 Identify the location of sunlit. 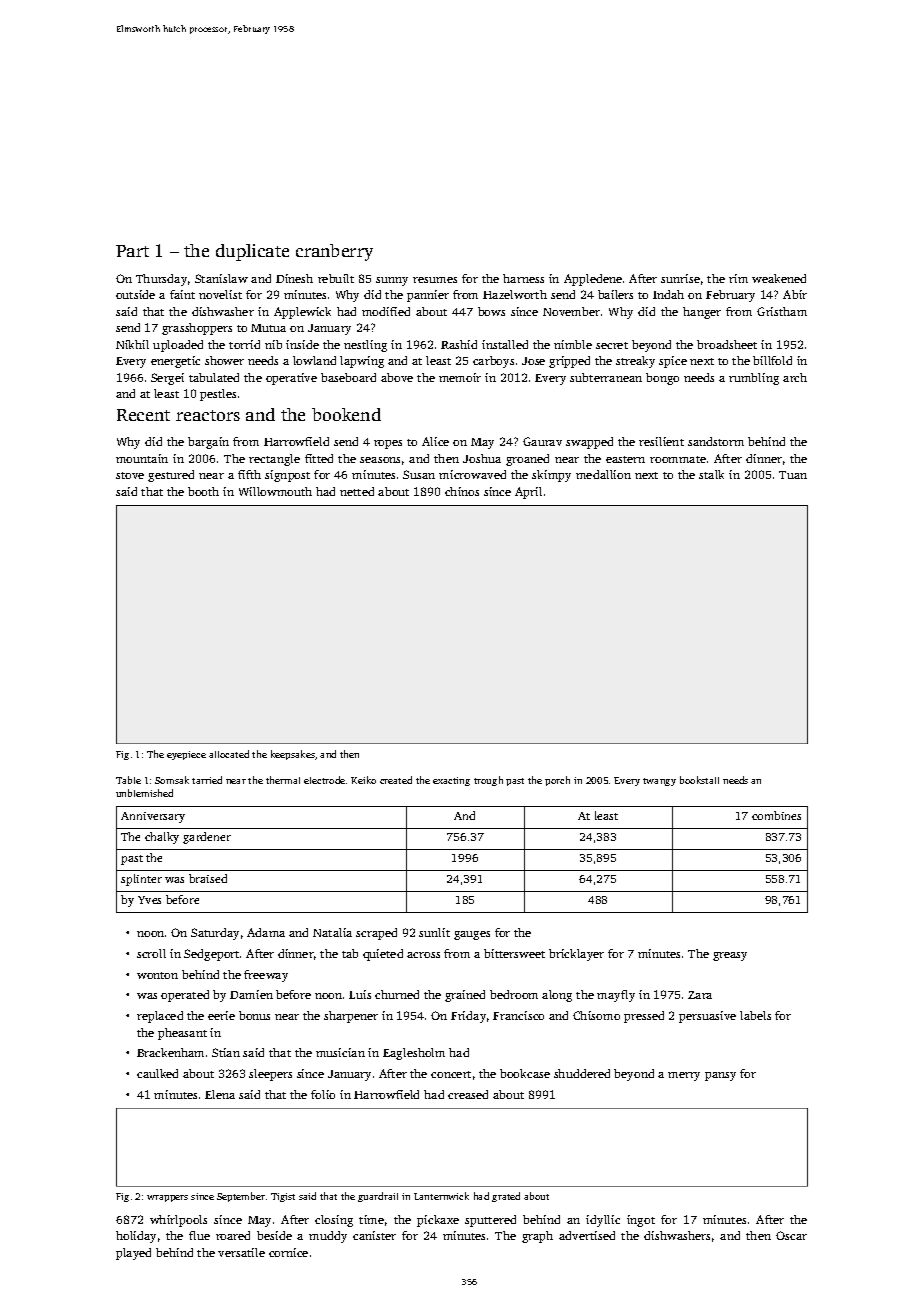
(434, 932).
